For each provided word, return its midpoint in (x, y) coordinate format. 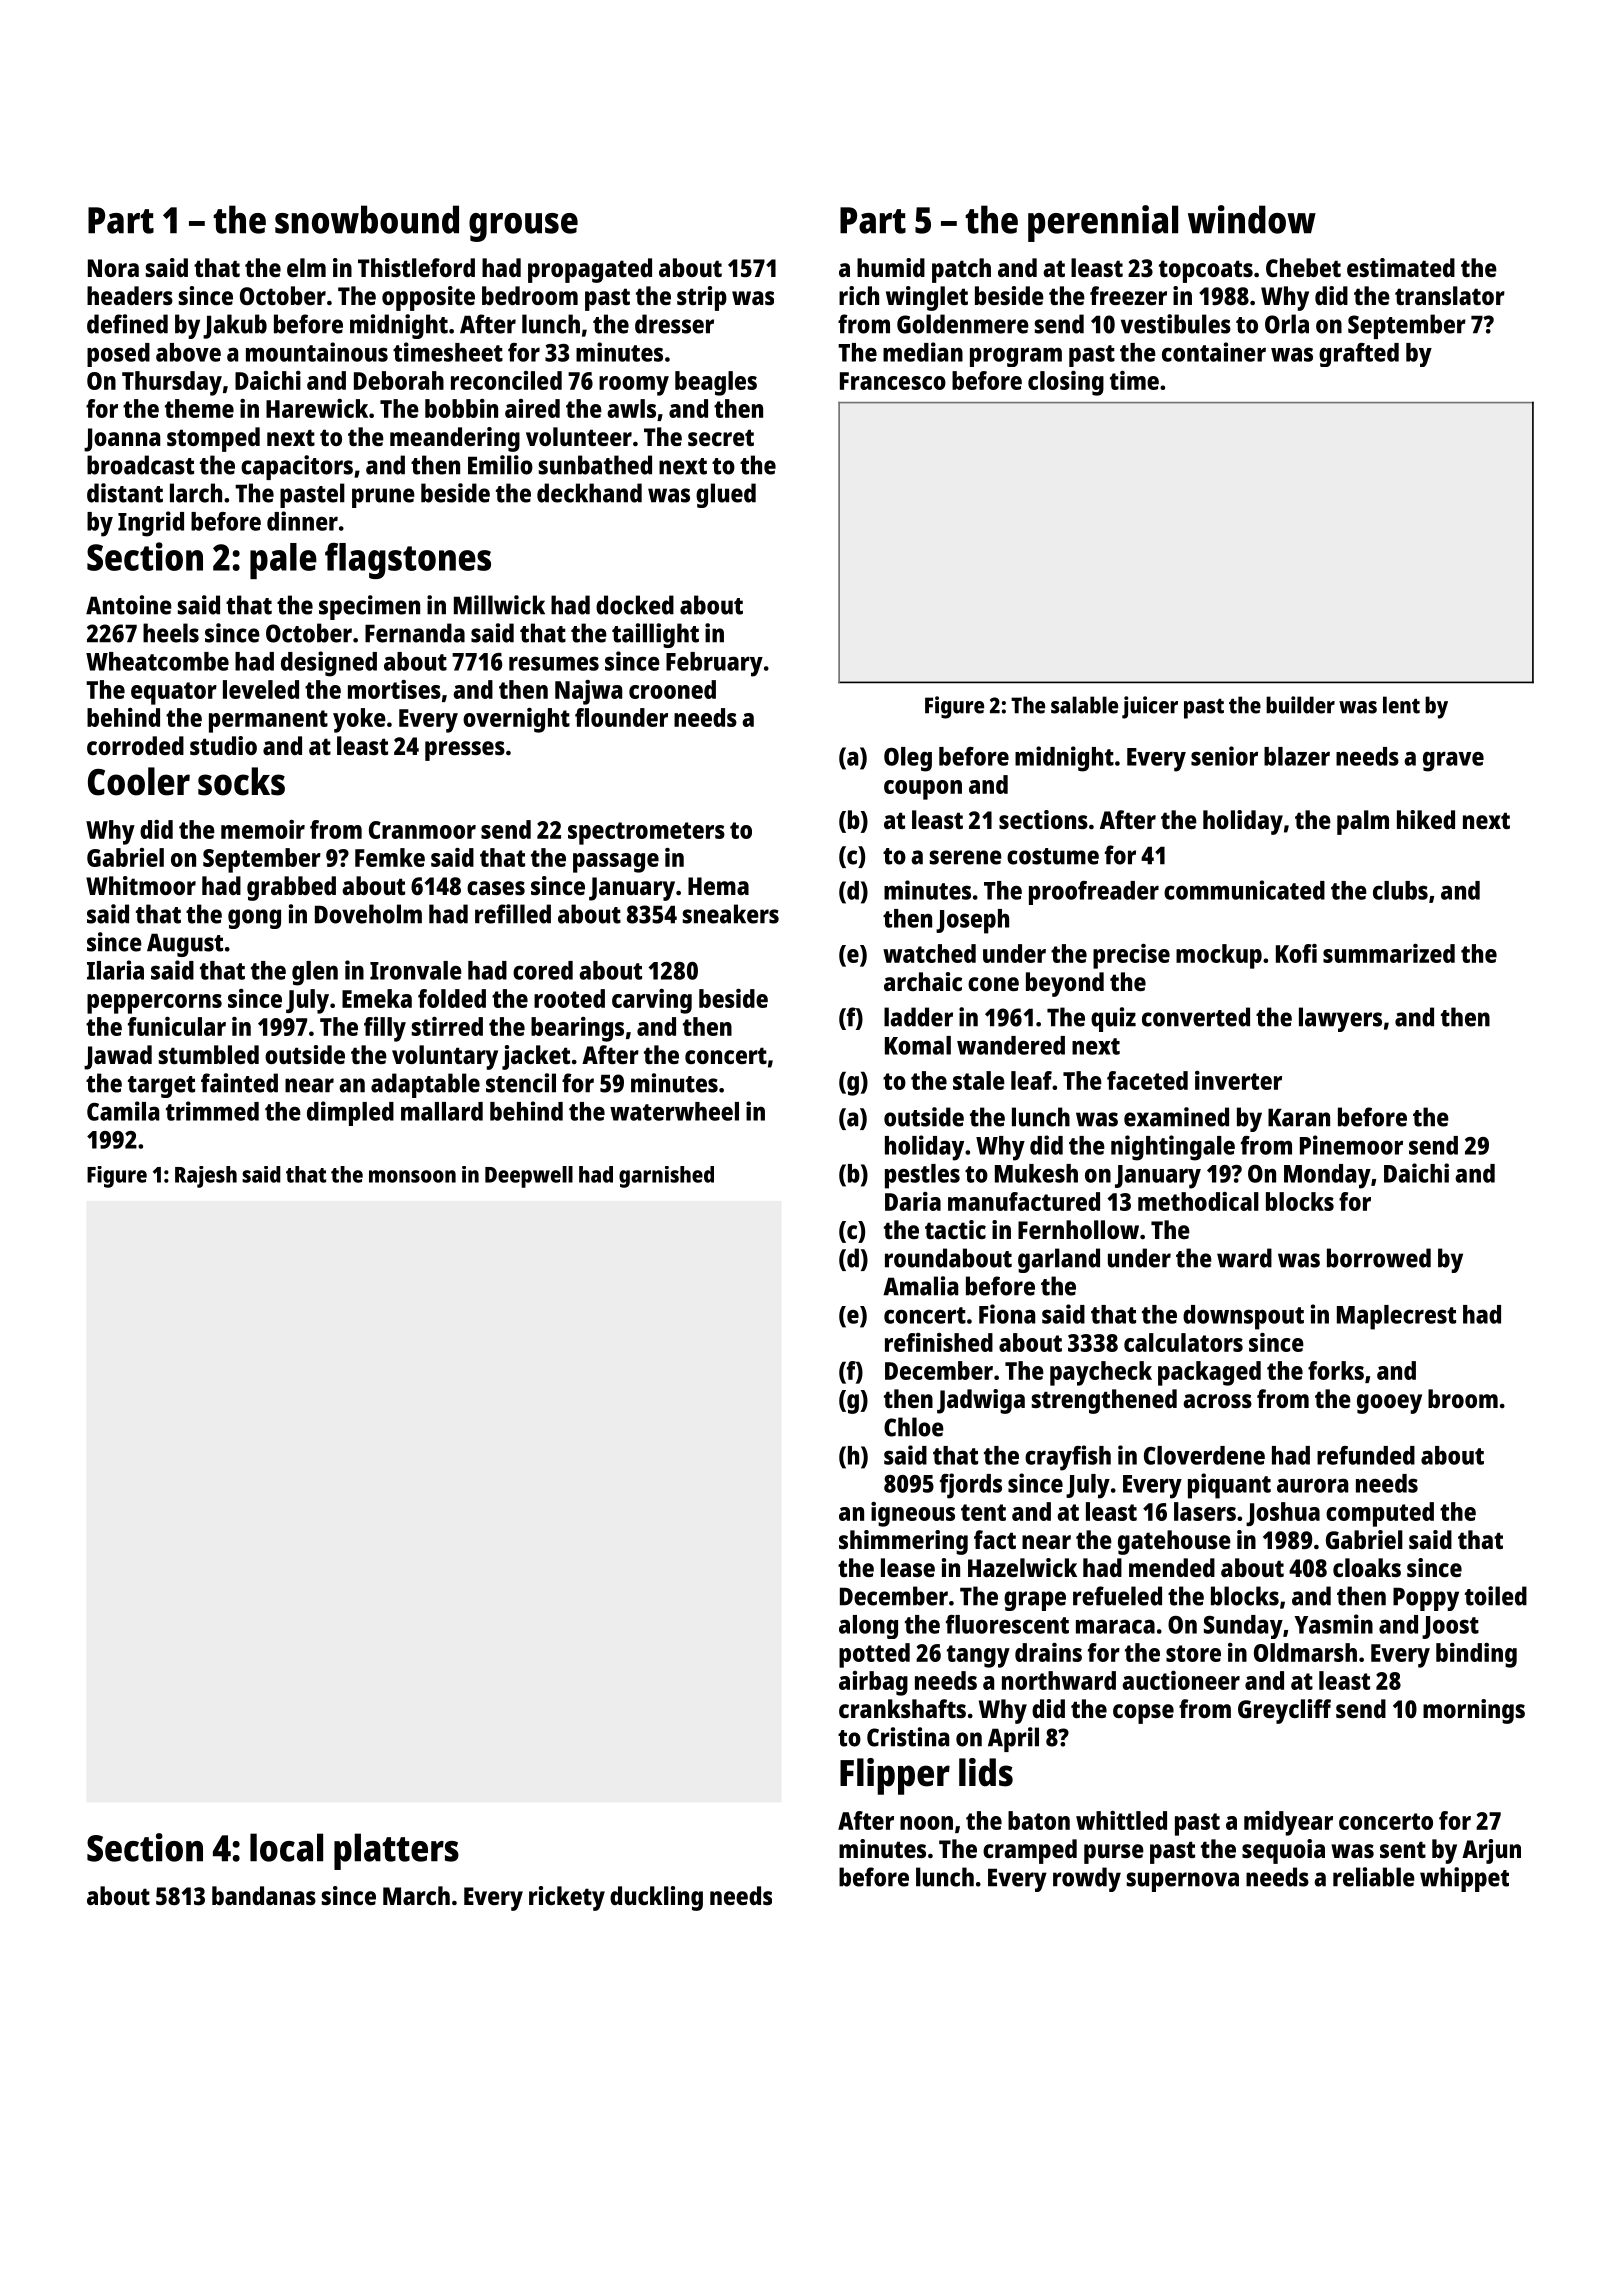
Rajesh (206, 1177)
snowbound (367, 219)
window (1252, 219)
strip (702, 298)
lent (1401, 705)
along (868, 1627)
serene (966, 857)
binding (1476, 1655)
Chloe (914, 1427)
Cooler (139, 781)
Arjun (1491, 1851)
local (286, 1847)
